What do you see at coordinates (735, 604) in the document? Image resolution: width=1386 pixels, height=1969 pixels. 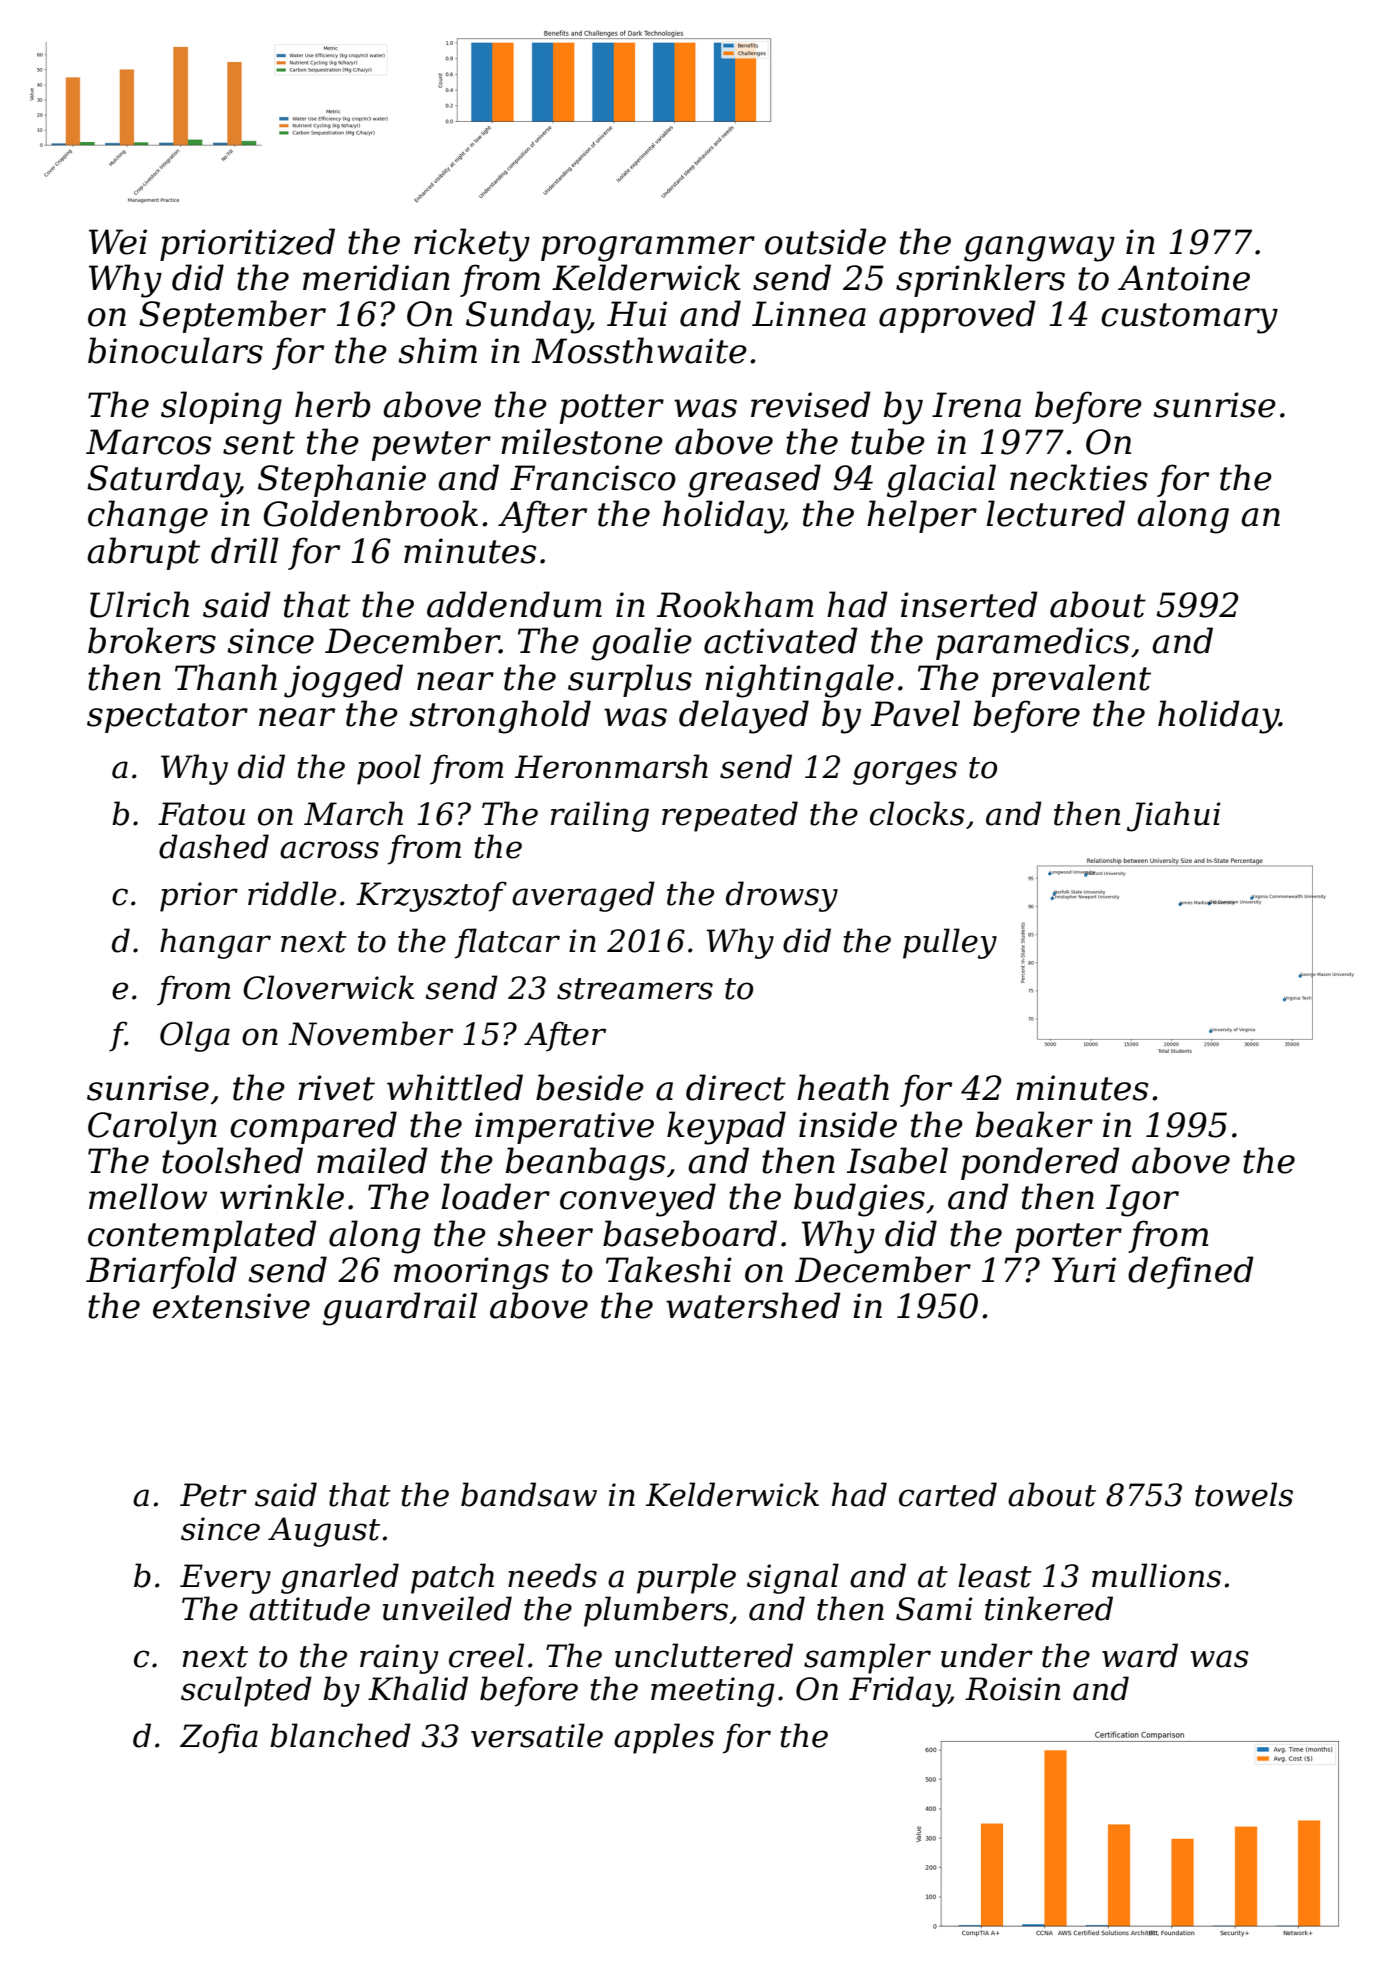 I see `Rookham` at bounding box center [735, 604].
